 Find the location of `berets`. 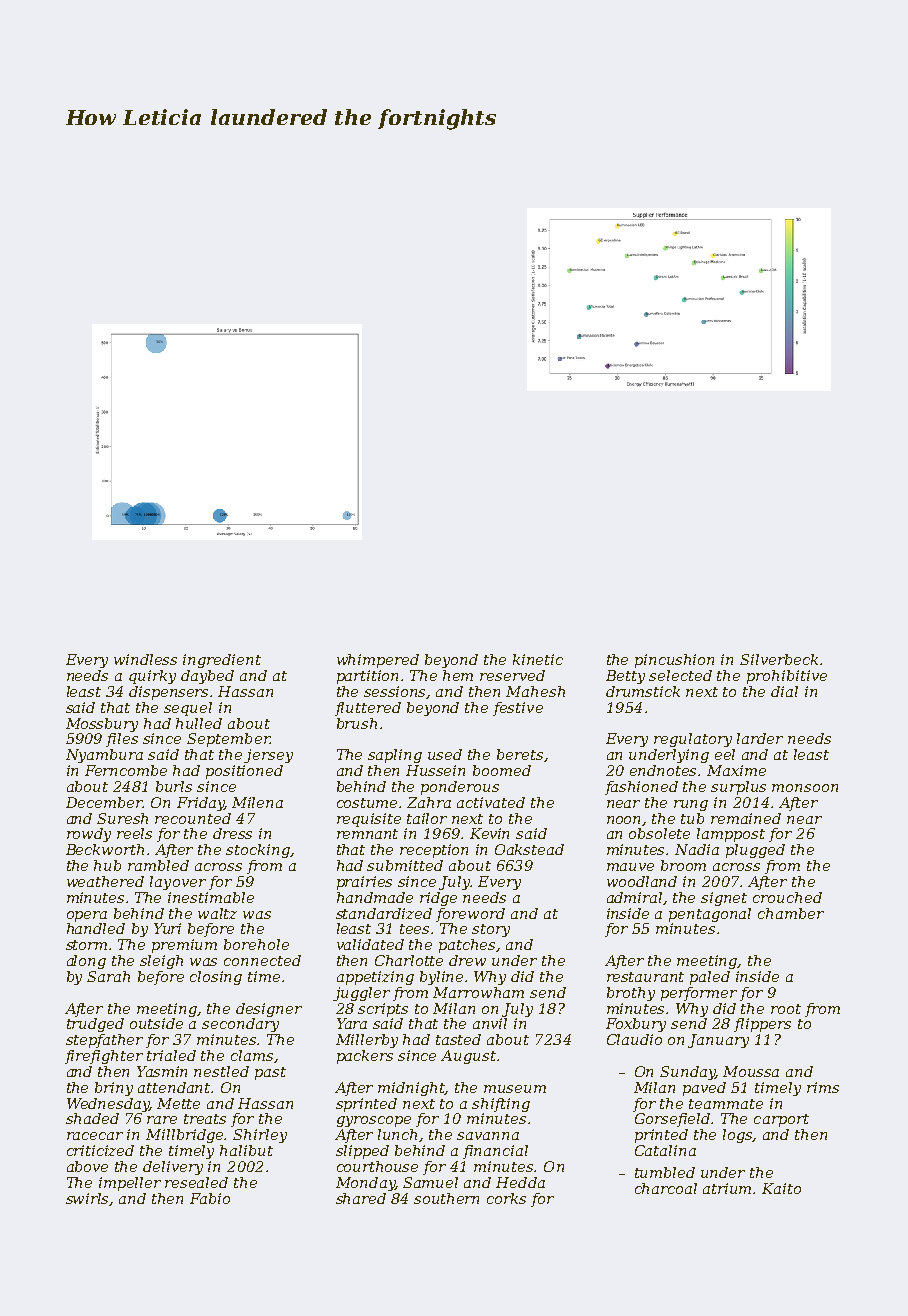

berets is located at coordinates (520, 754).
